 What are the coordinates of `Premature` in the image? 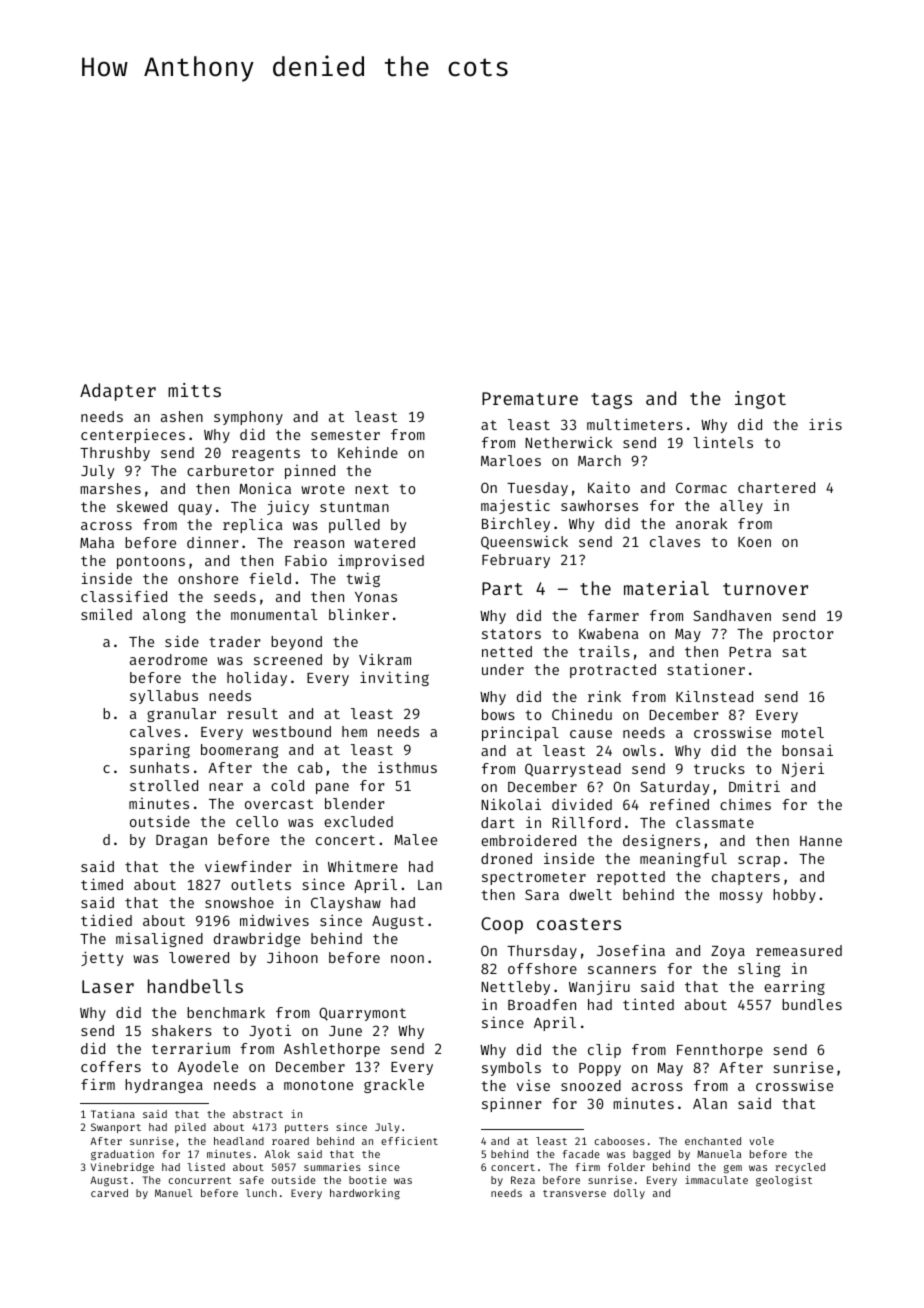 It's located at (530, 398).
